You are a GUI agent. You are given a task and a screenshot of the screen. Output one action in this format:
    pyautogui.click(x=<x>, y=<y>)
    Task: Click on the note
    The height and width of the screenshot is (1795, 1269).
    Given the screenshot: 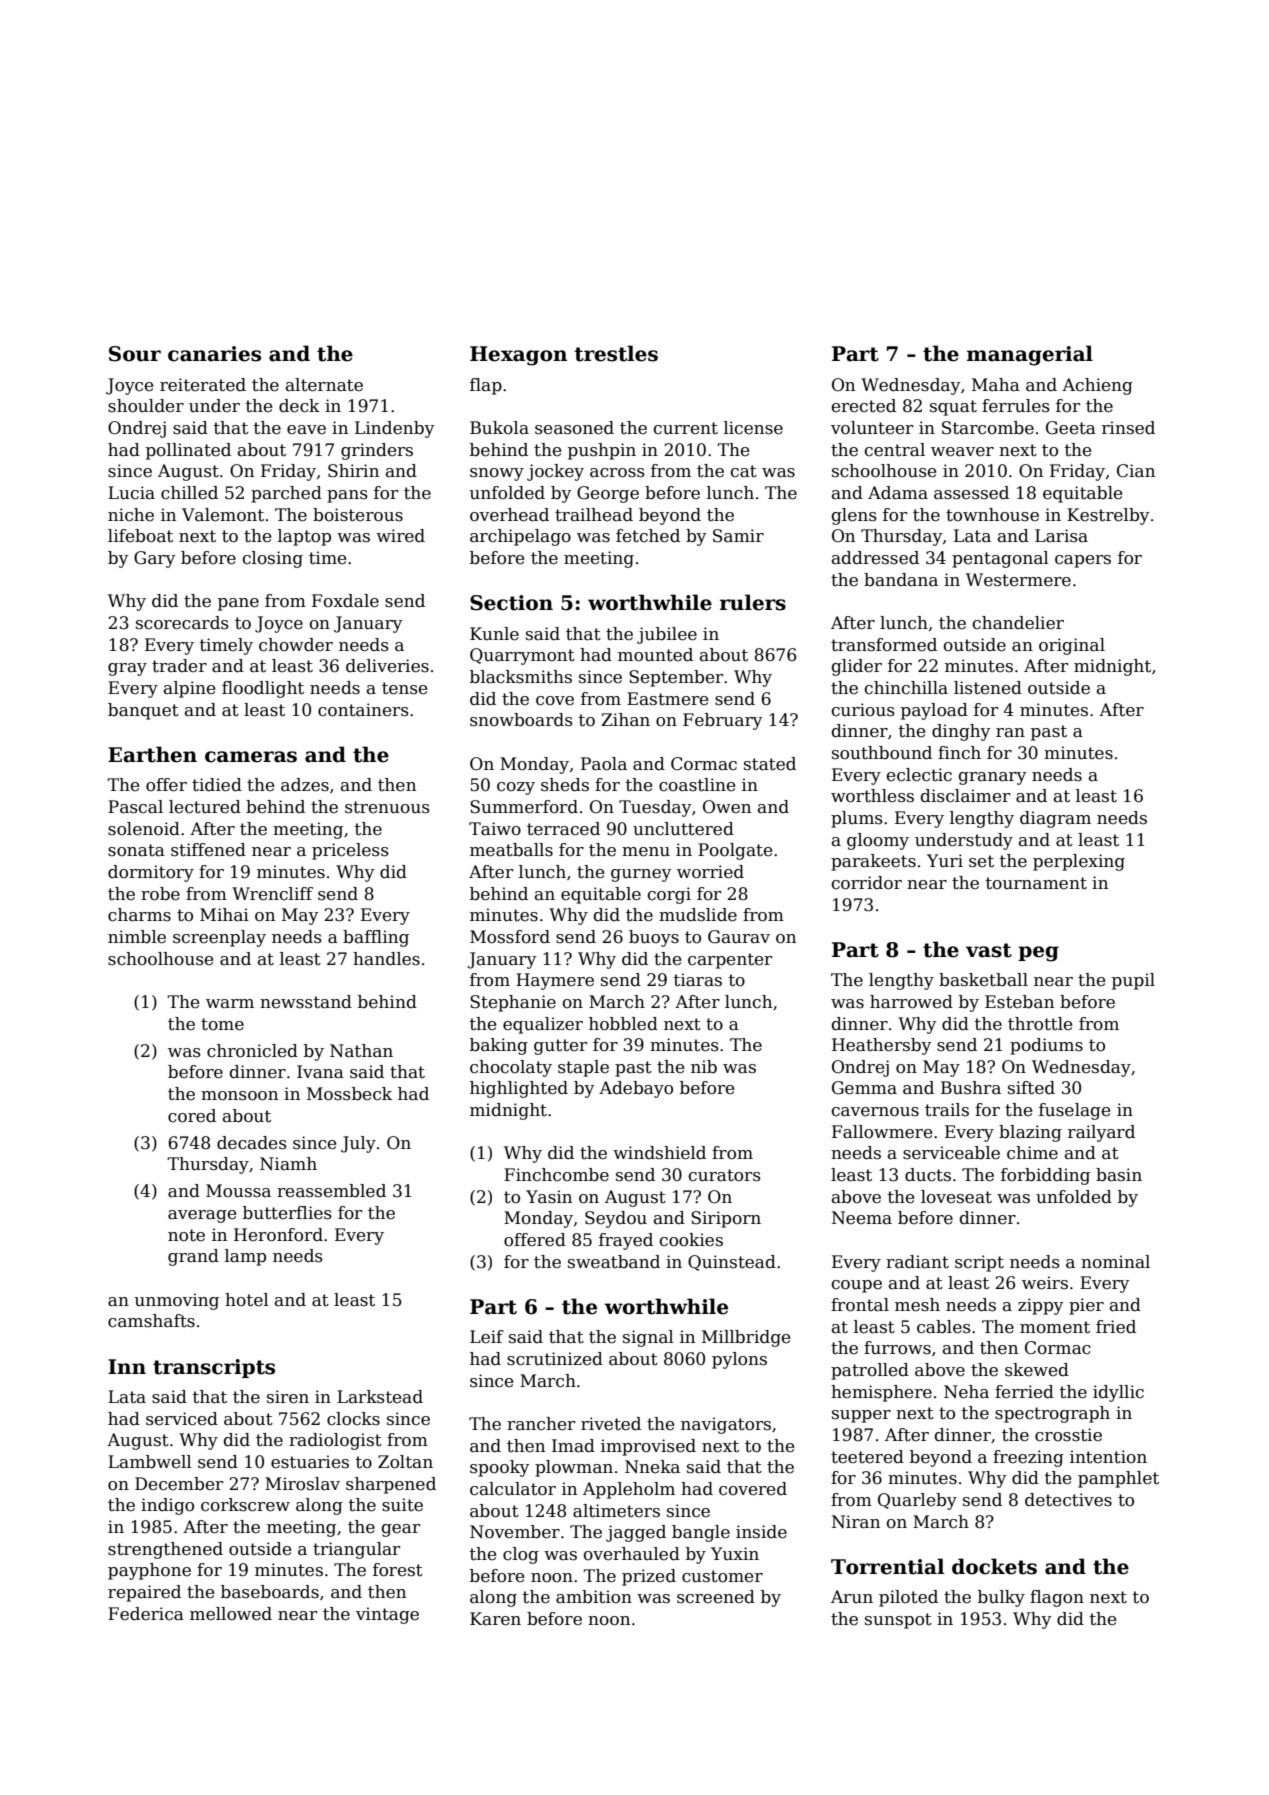 What is the action you would take?
    pyautogui.click(x=186, y=1235)
